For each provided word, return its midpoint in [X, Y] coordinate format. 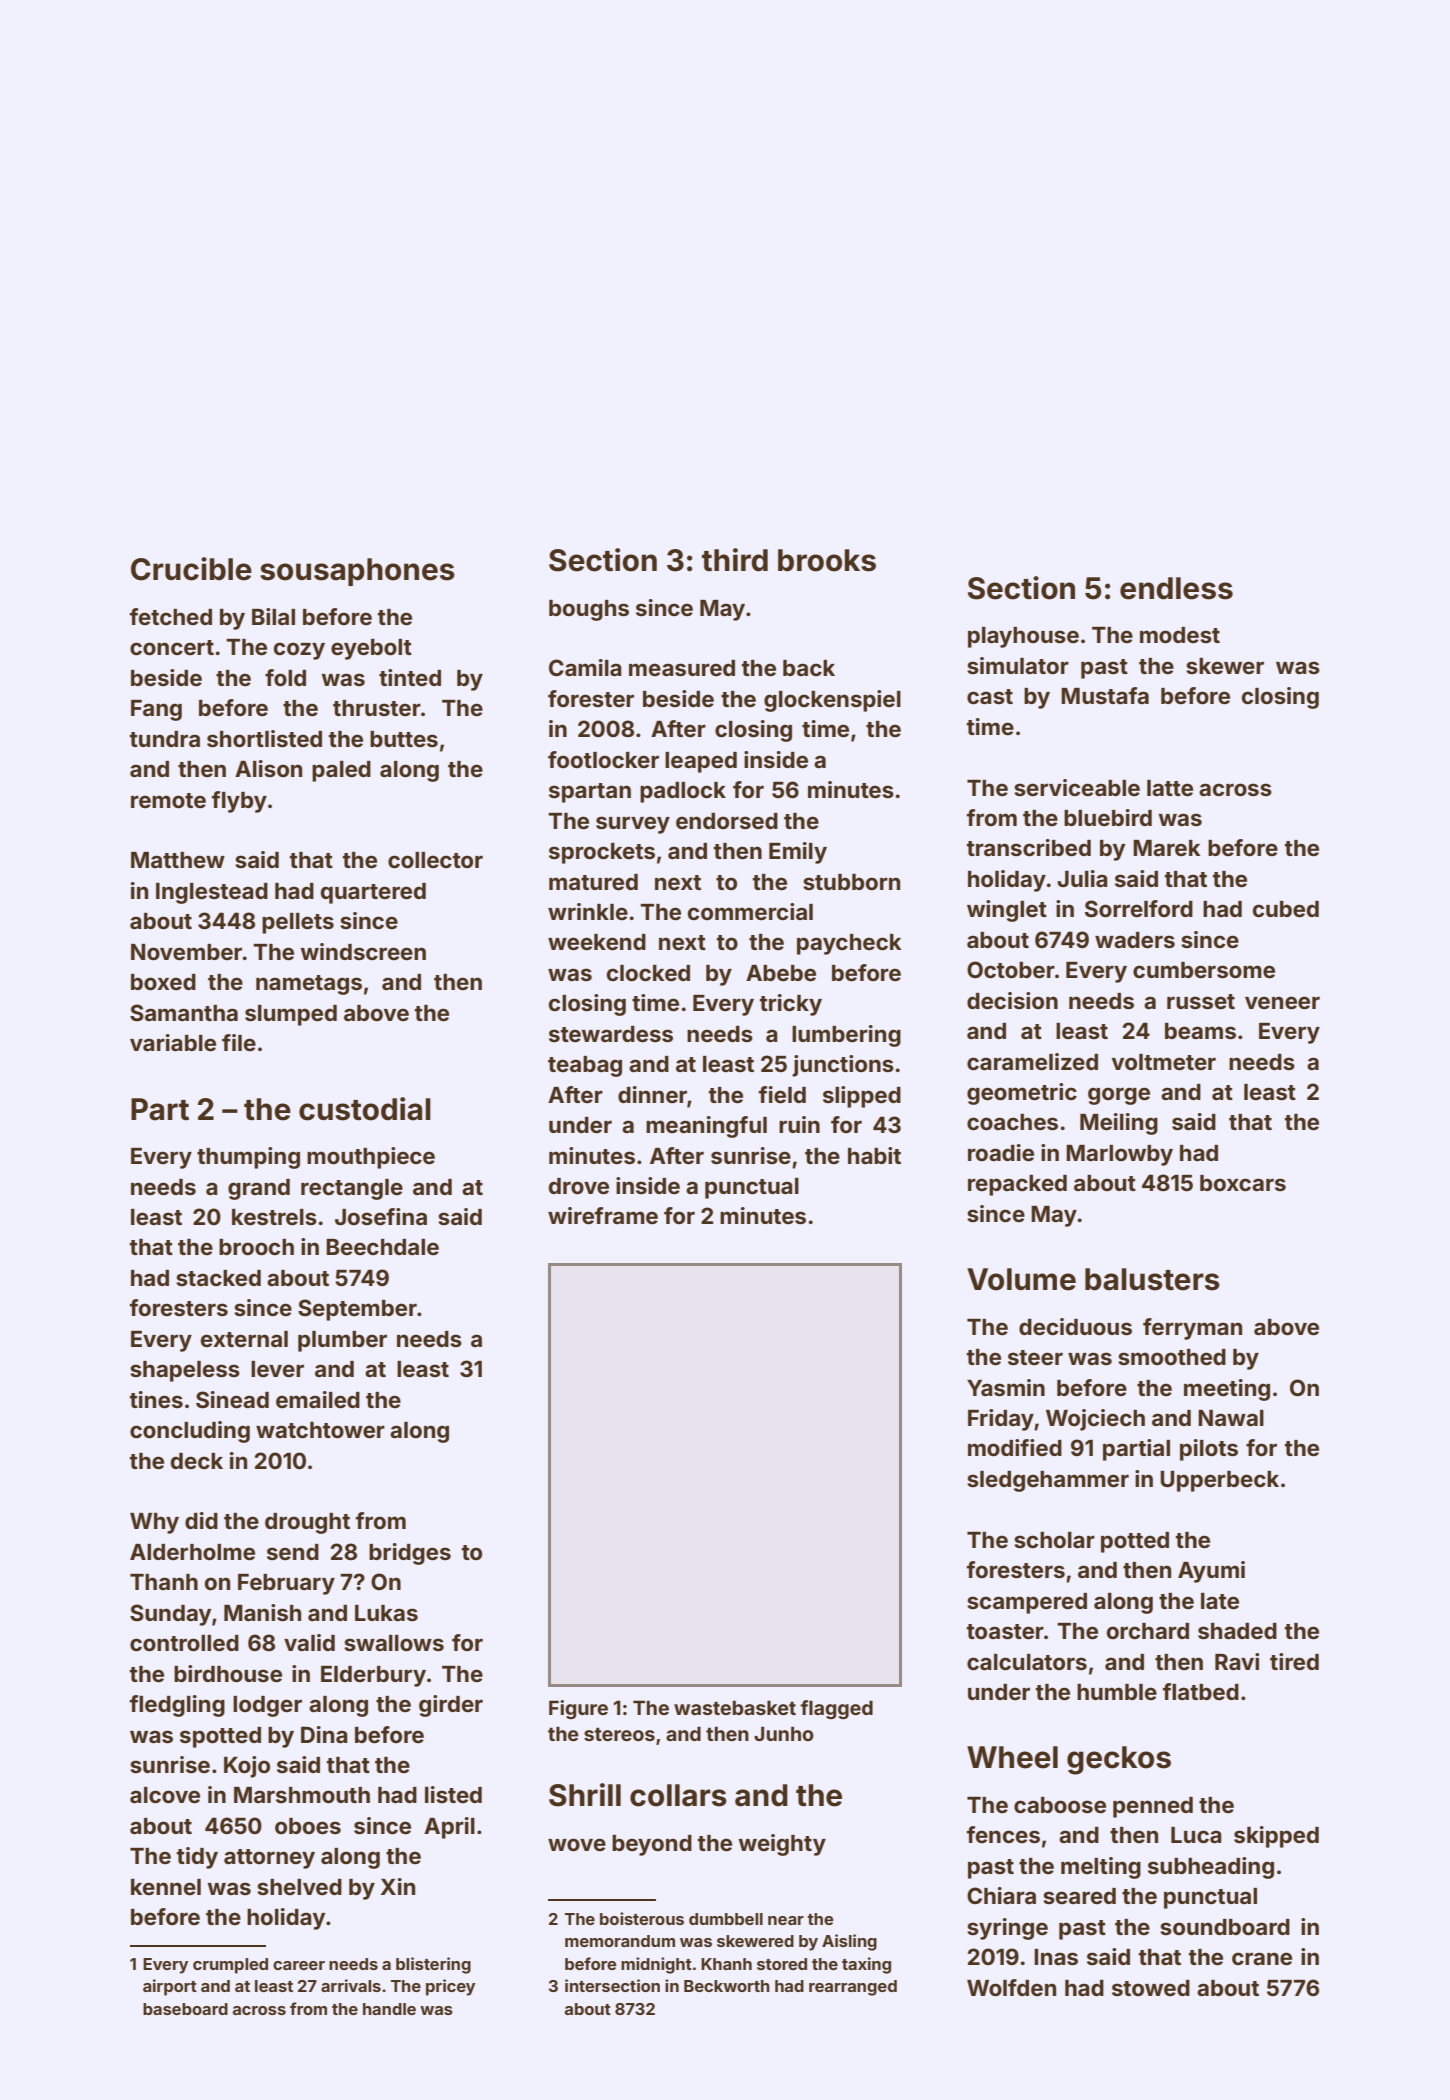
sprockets [602, 853]
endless [1176, 588]
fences [1003, 1835]
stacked [218, 1278]
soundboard [1225, 1927]
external [244, 1339]
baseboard [185, 2009]
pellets [298, 923]
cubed [1286, 909]
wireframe [603, 1216]
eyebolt [371, 649]
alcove [165, 1795]
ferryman [1192, 1329]
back [809, 668]
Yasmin [1006, 1388]
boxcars [1243, 1183]
